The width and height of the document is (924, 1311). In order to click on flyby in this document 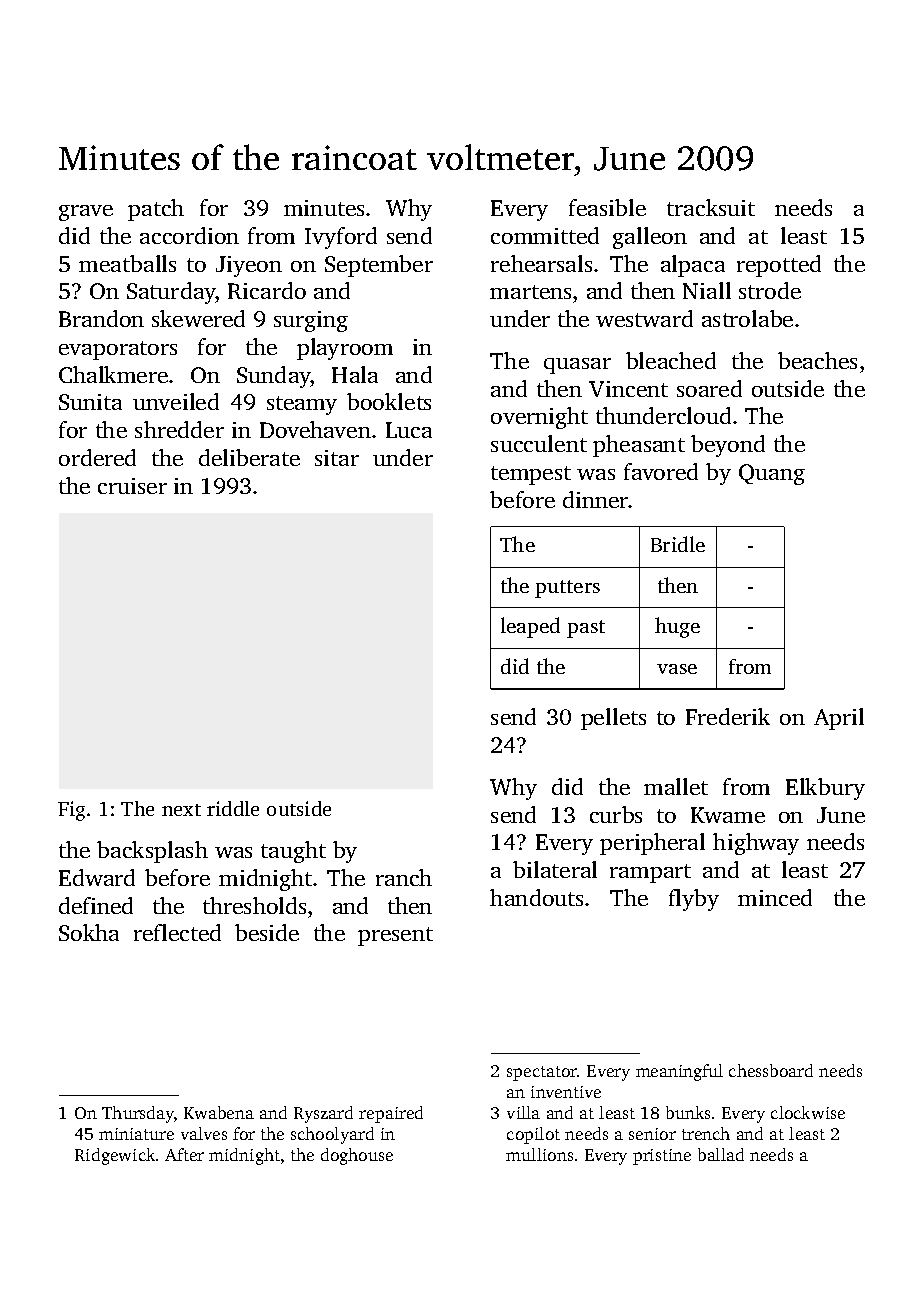, I will do `click(694, 900)`.
